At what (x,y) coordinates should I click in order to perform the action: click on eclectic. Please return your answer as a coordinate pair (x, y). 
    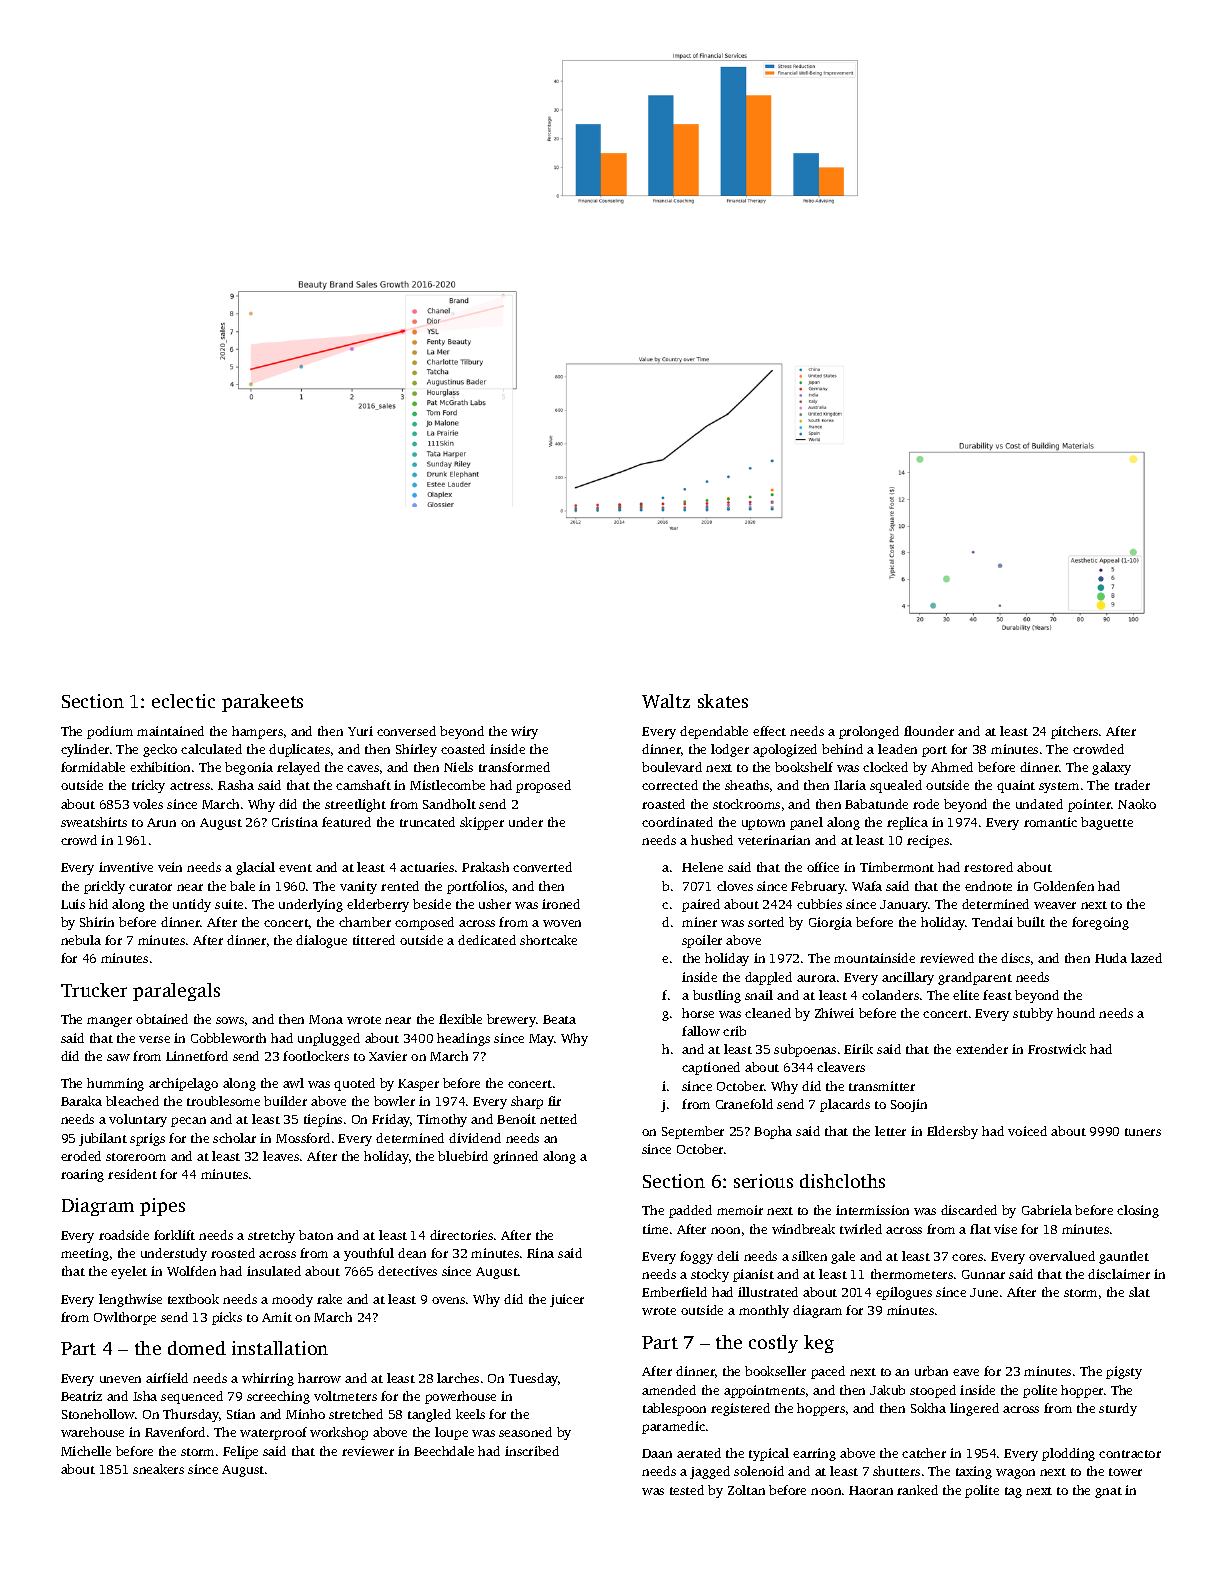
    Looking at the image, I should click on (183, 701).
